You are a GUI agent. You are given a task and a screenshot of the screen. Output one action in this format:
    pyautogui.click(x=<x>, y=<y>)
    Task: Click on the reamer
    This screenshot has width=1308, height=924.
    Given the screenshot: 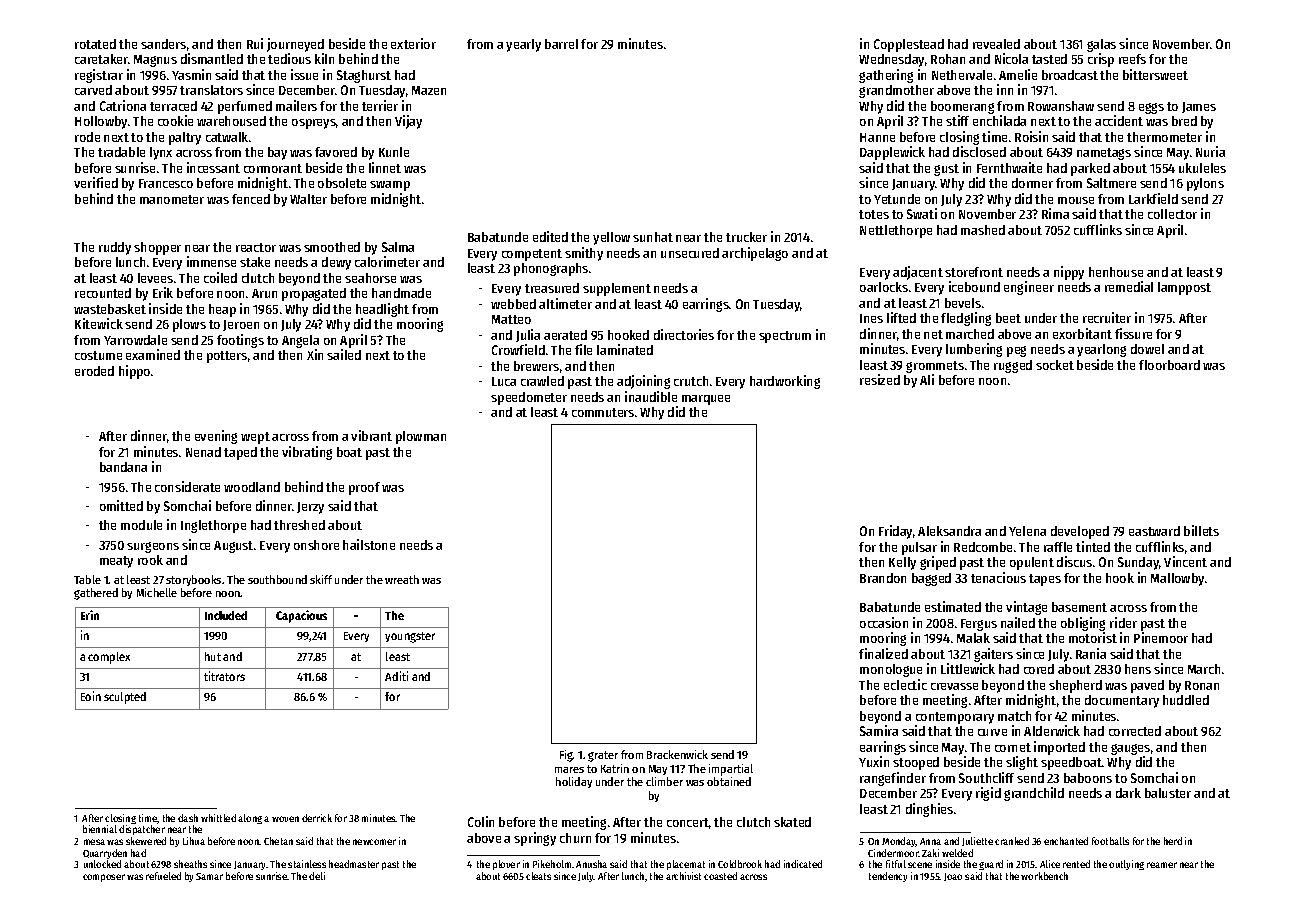 What is the action you would take?
    pyautogui.click(x=1162, y=865)
